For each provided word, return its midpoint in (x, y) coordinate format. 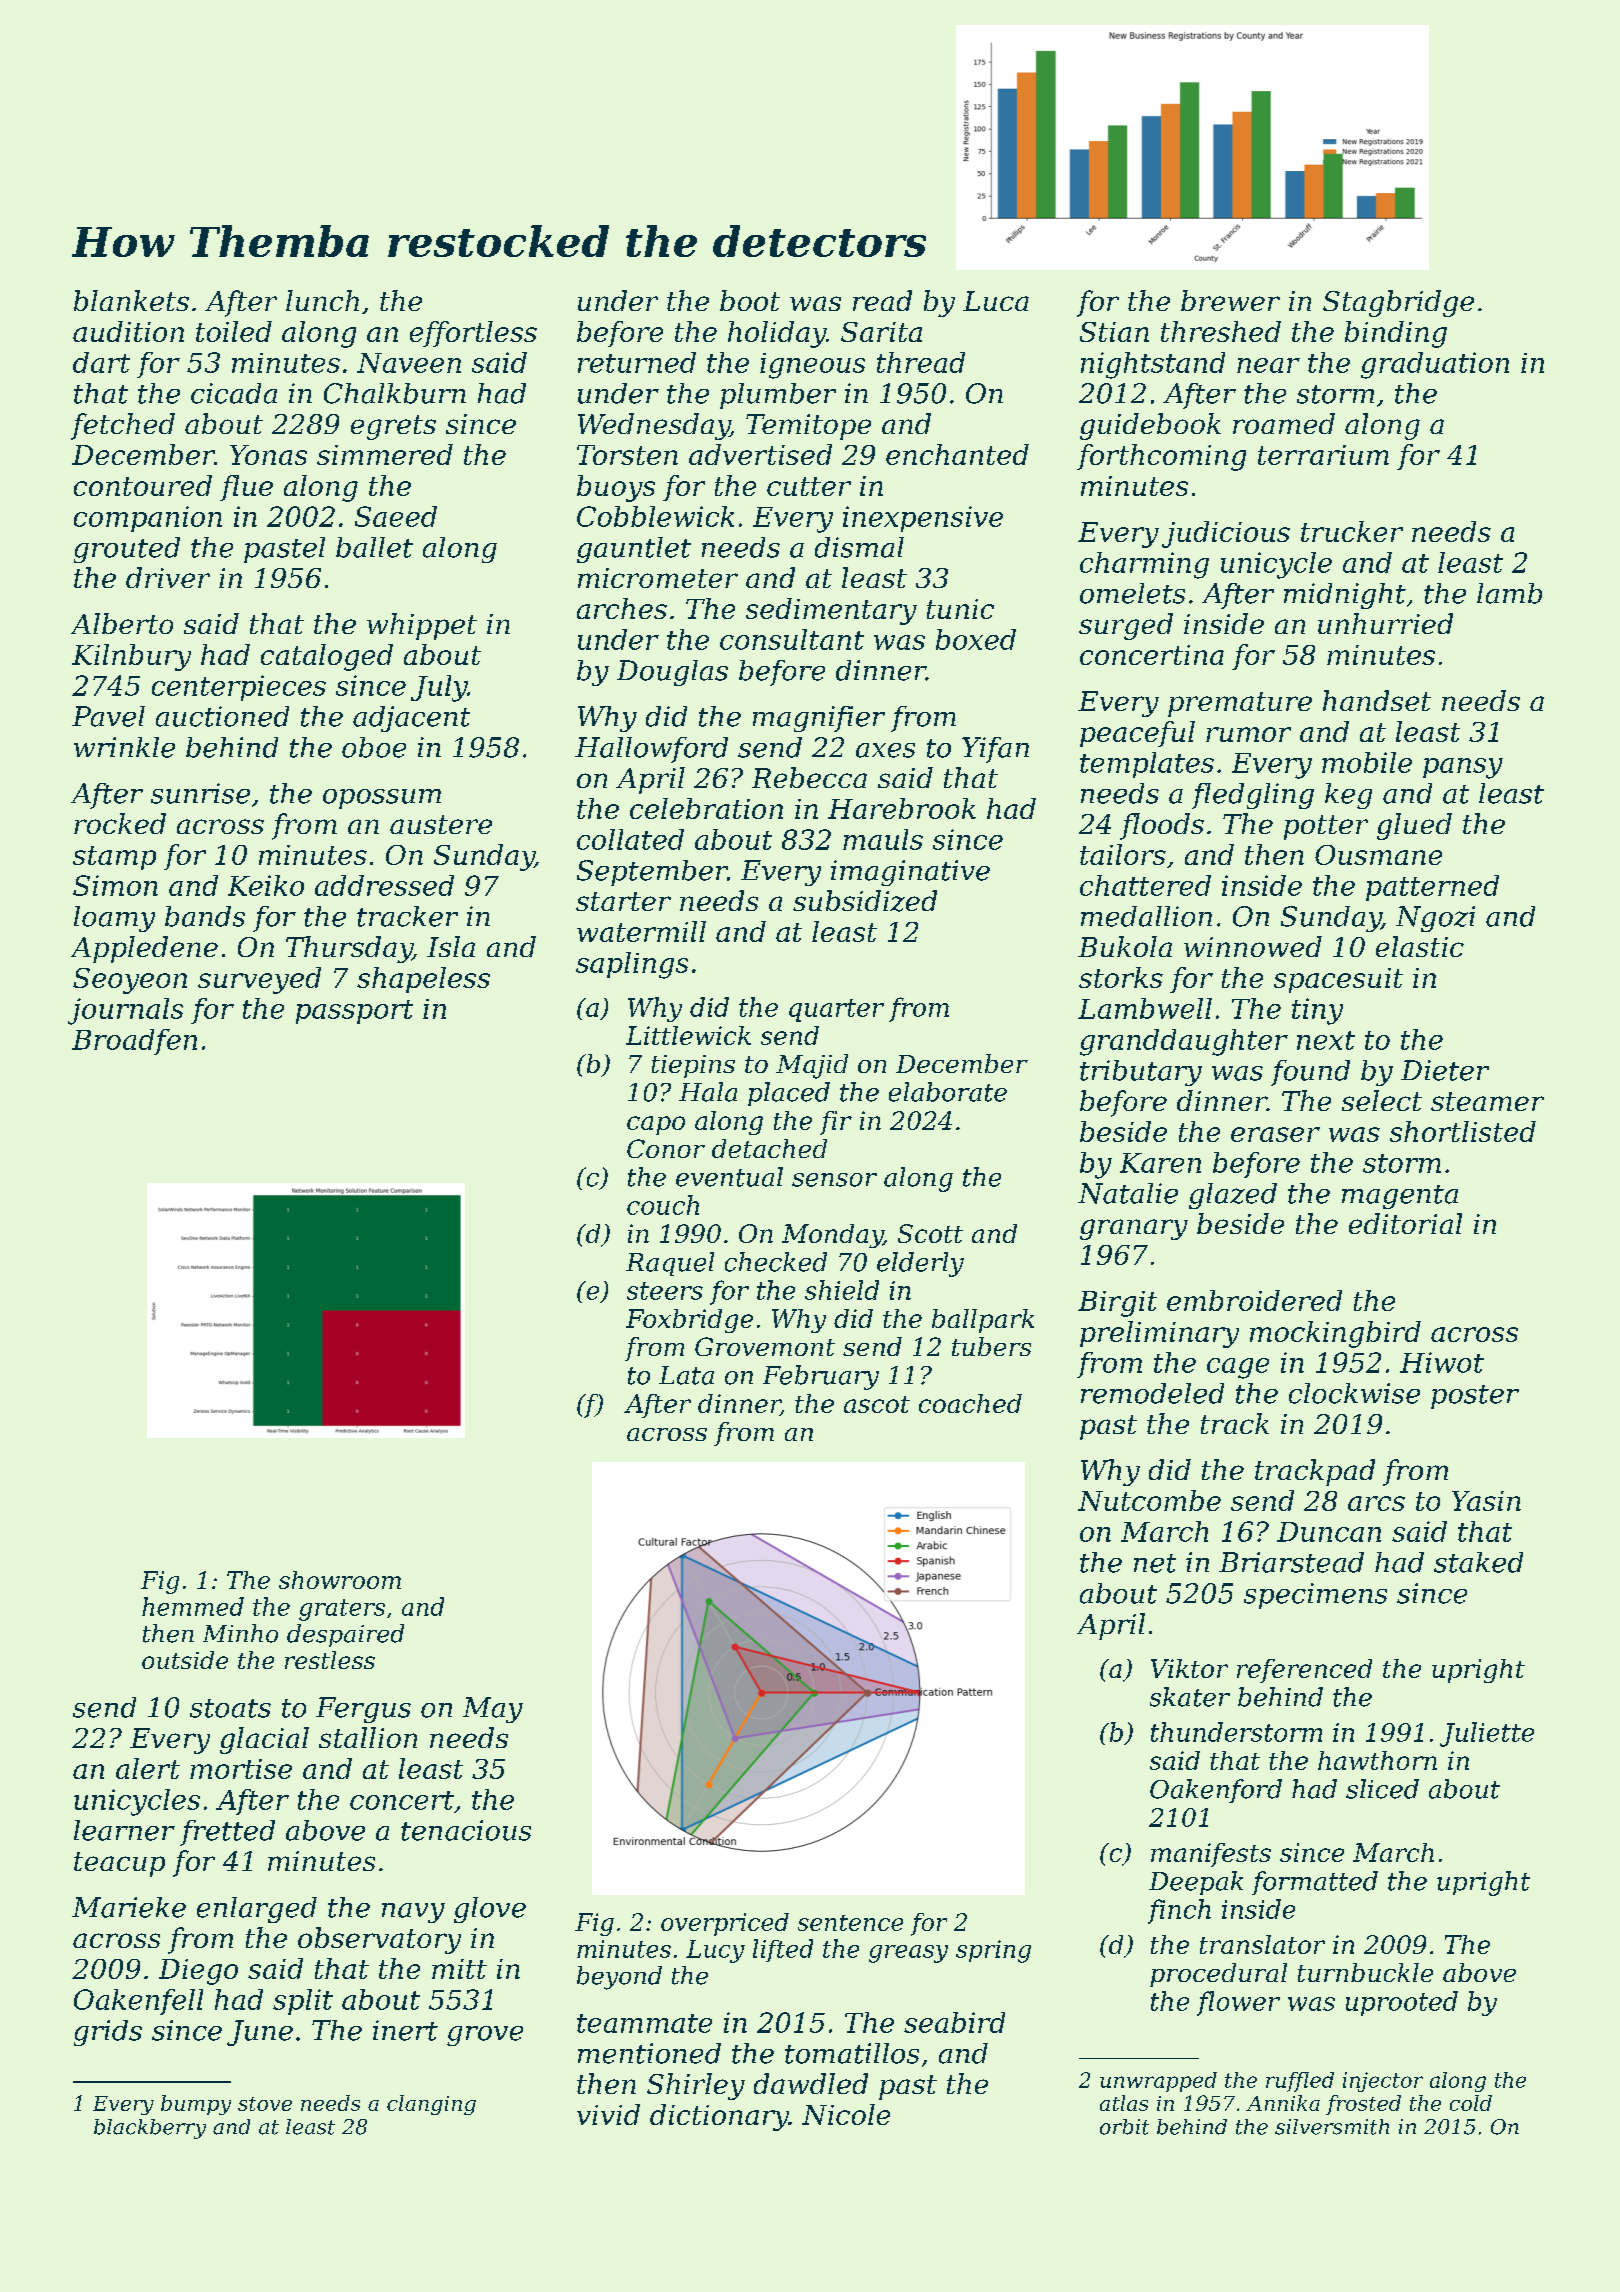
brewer (1230, 300)
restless (330, 1660)
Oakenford (1216, 1791)
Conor (666, 1148)
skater (1190, 1697)
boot (750, 300)
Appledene (144, 949)
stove (265, 2104)
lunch (322, 300)
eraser (1275, 1134)
